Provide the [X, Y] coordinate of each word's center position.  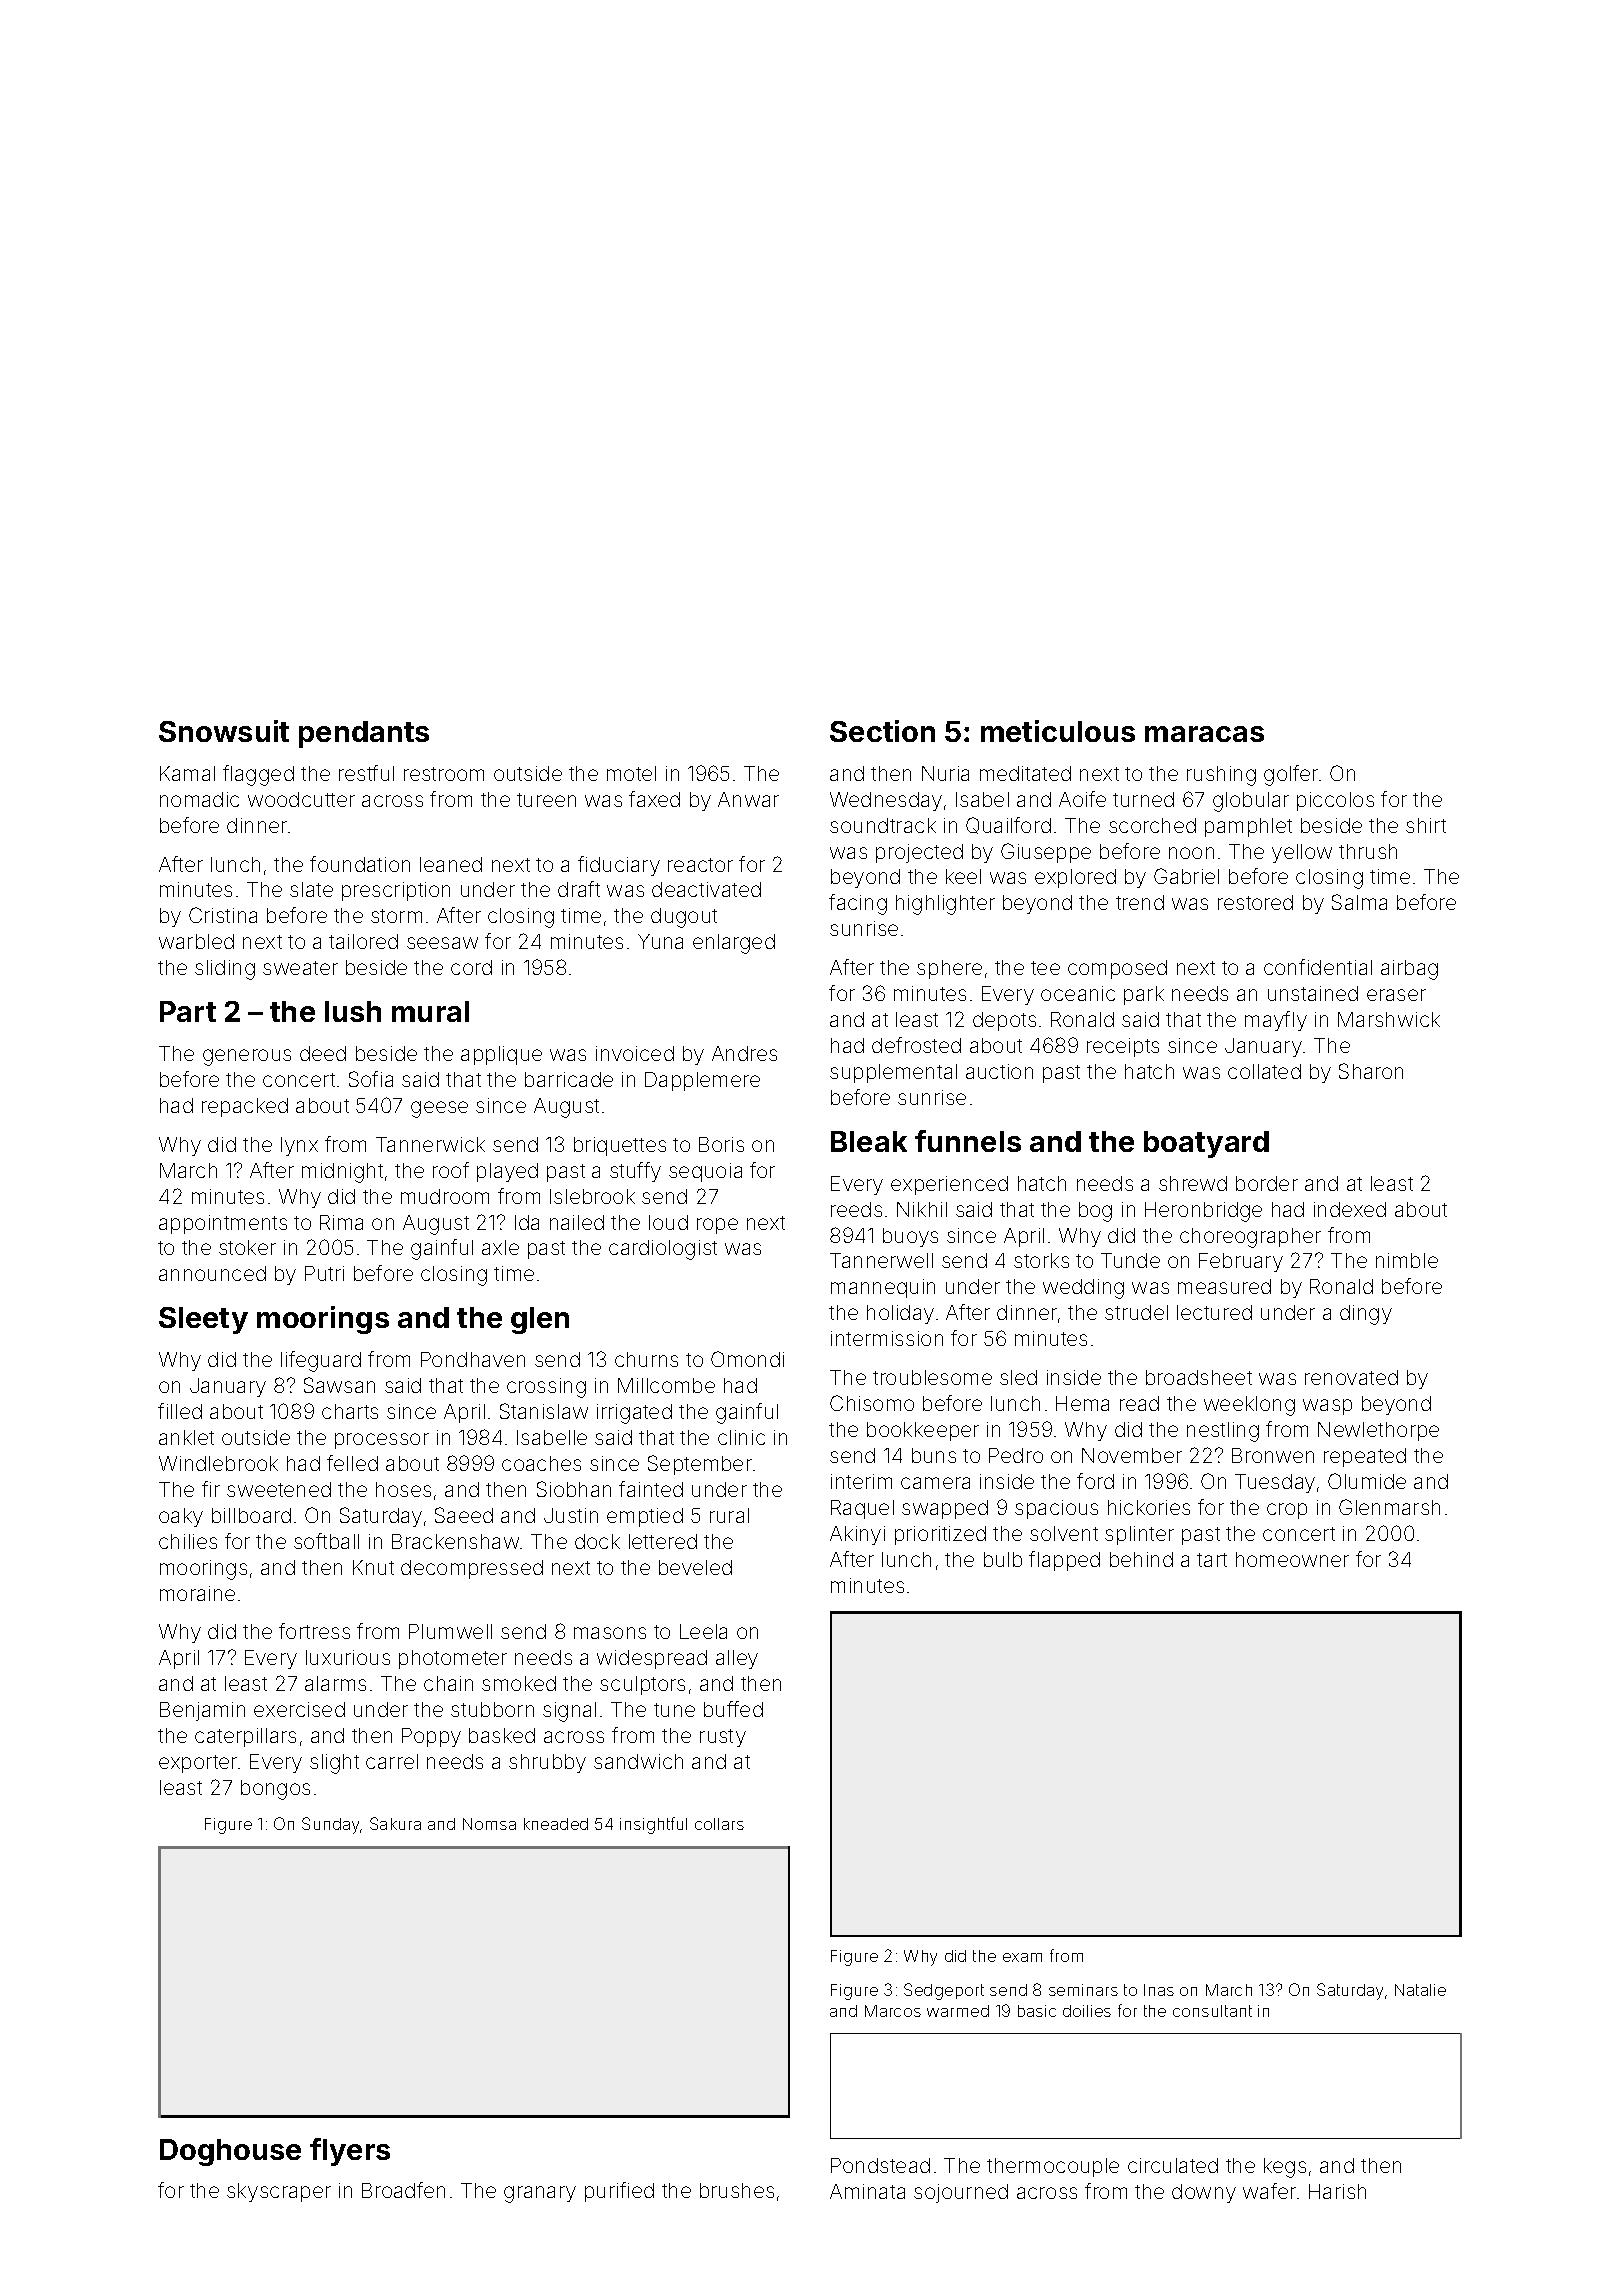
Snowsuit [224, 731]
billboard [251, 1515]
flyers [350, 2152]
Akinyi [857, 1535]
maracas [1204, 734]
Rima [341, 1222]
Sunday [330, 1825]
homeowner [1292, 1559]
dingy [1366, 1315]
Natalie [1420, 1990]
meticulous [1058, 731]
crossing [546, 1388]
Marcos [893, 2011]
